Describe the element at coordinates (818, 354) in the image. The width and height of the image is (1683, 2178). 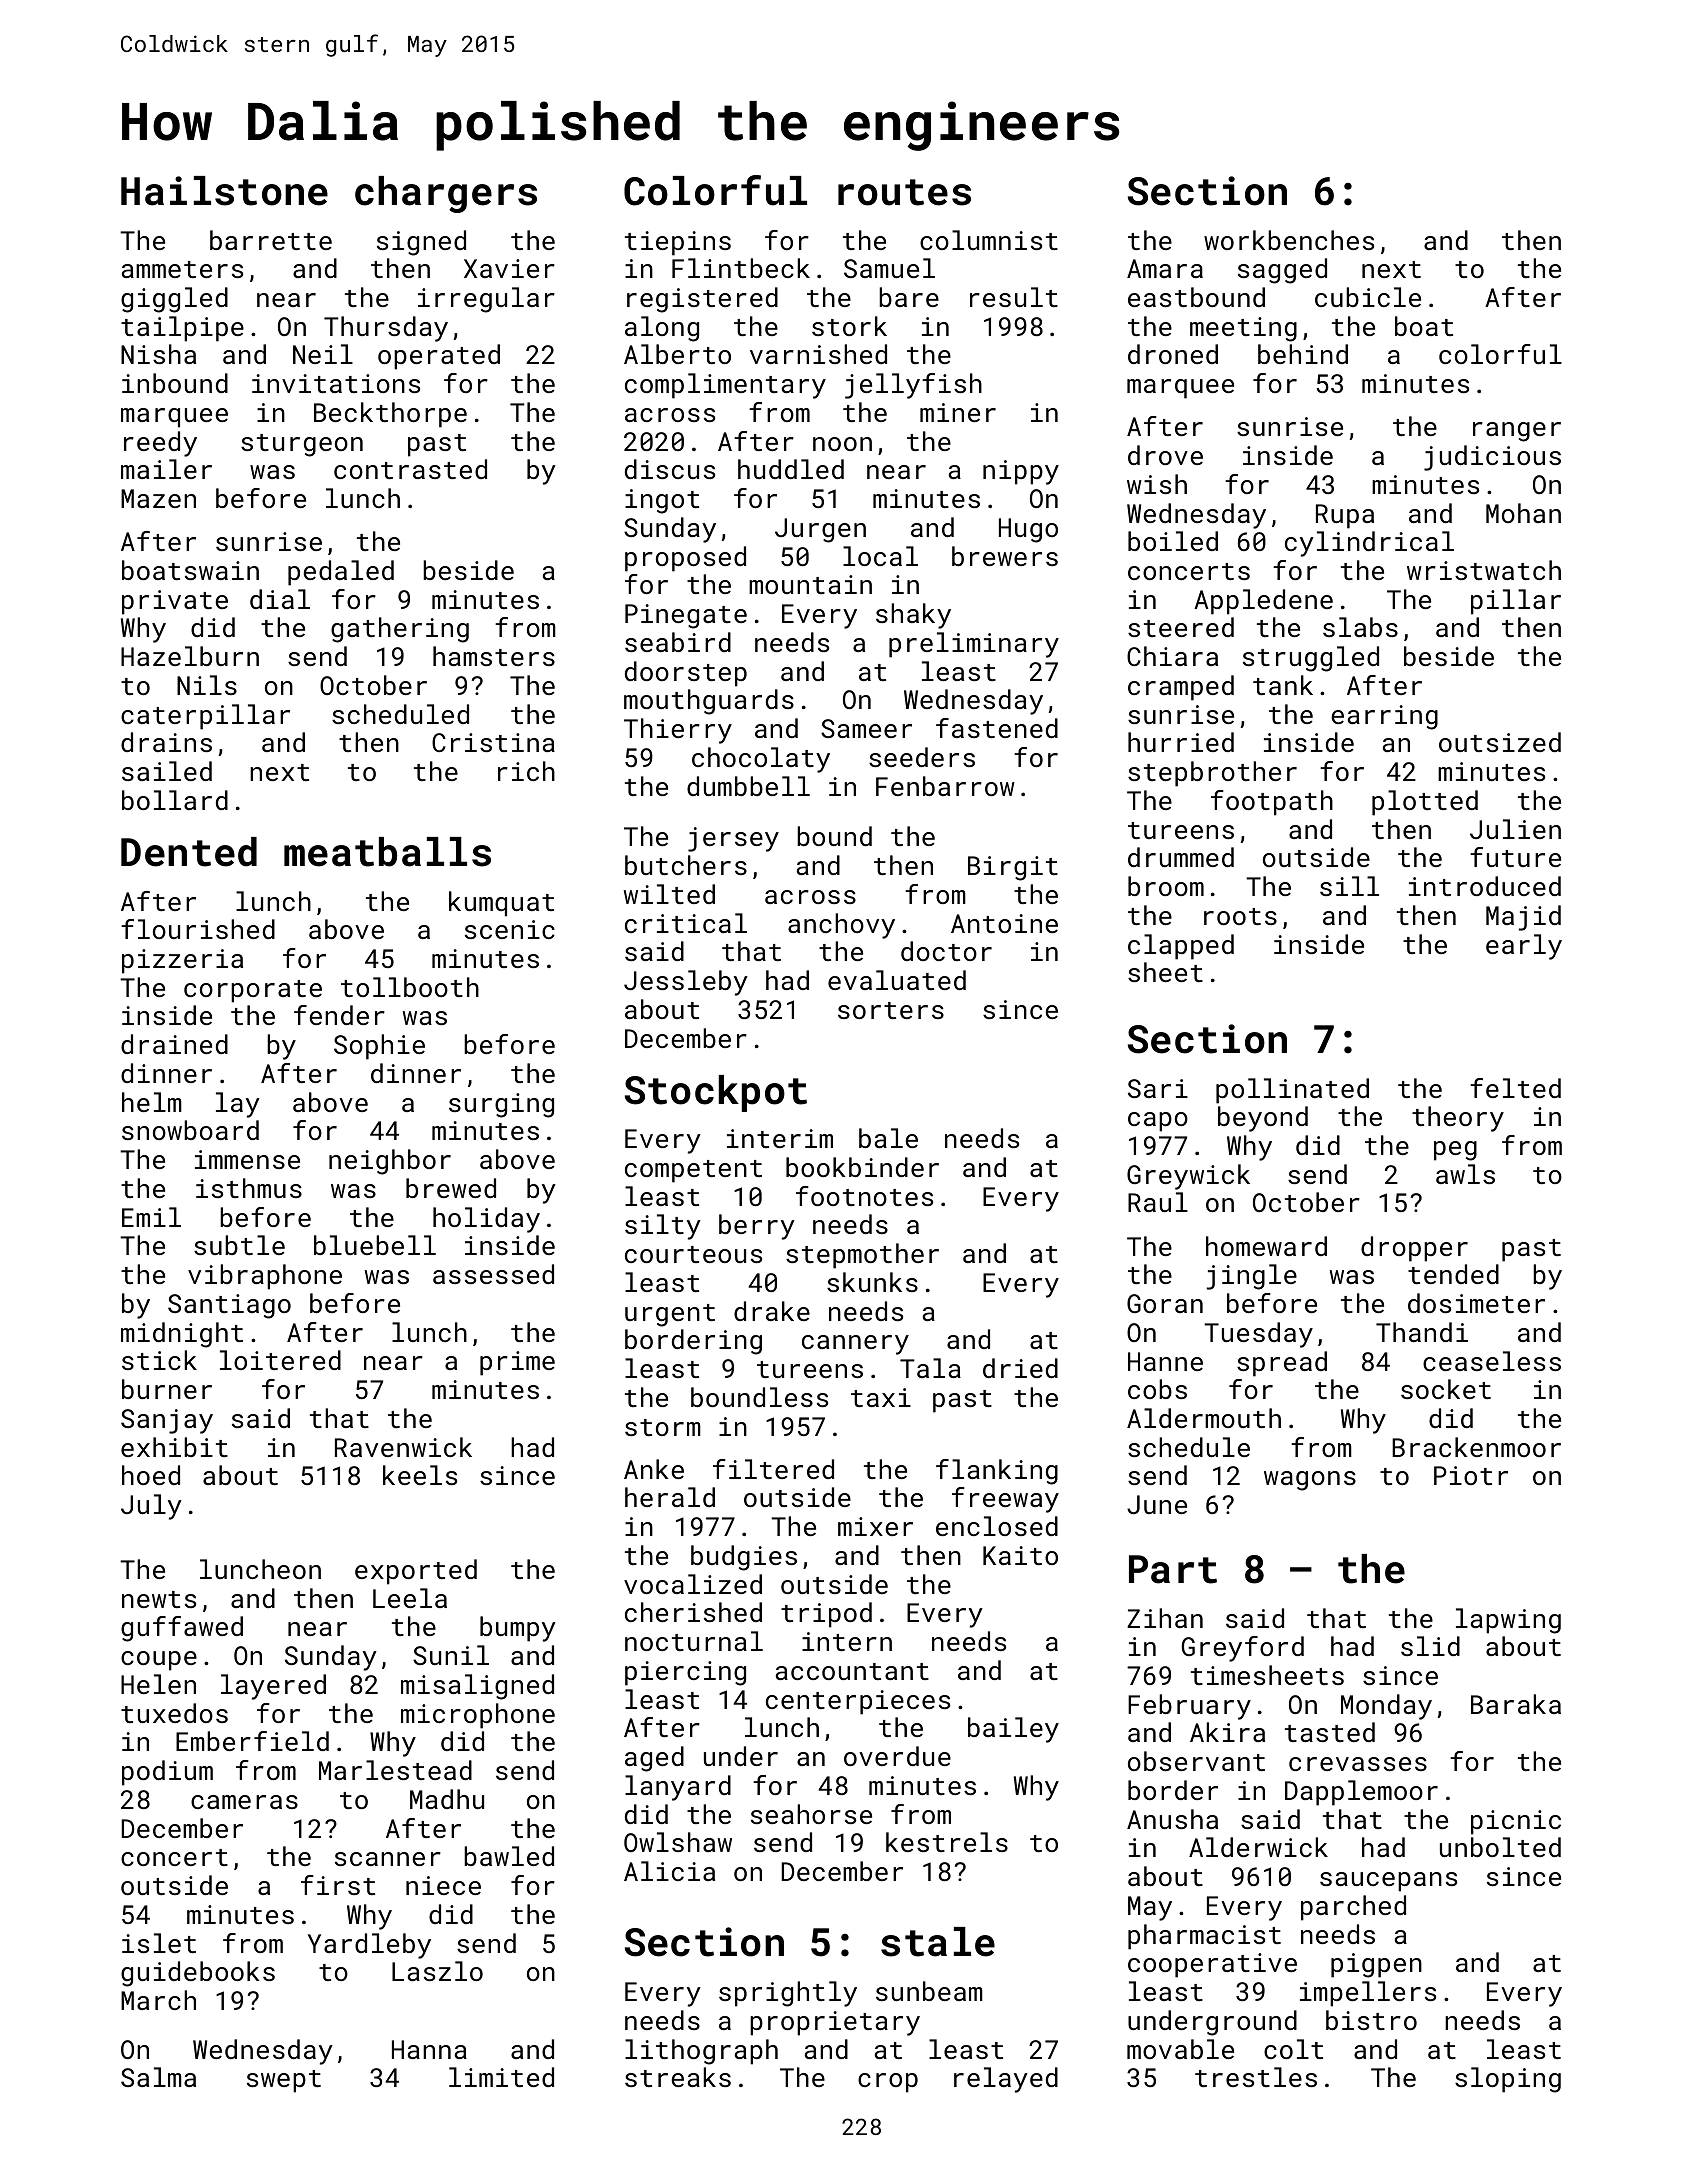
I see `varnished` at that location.
